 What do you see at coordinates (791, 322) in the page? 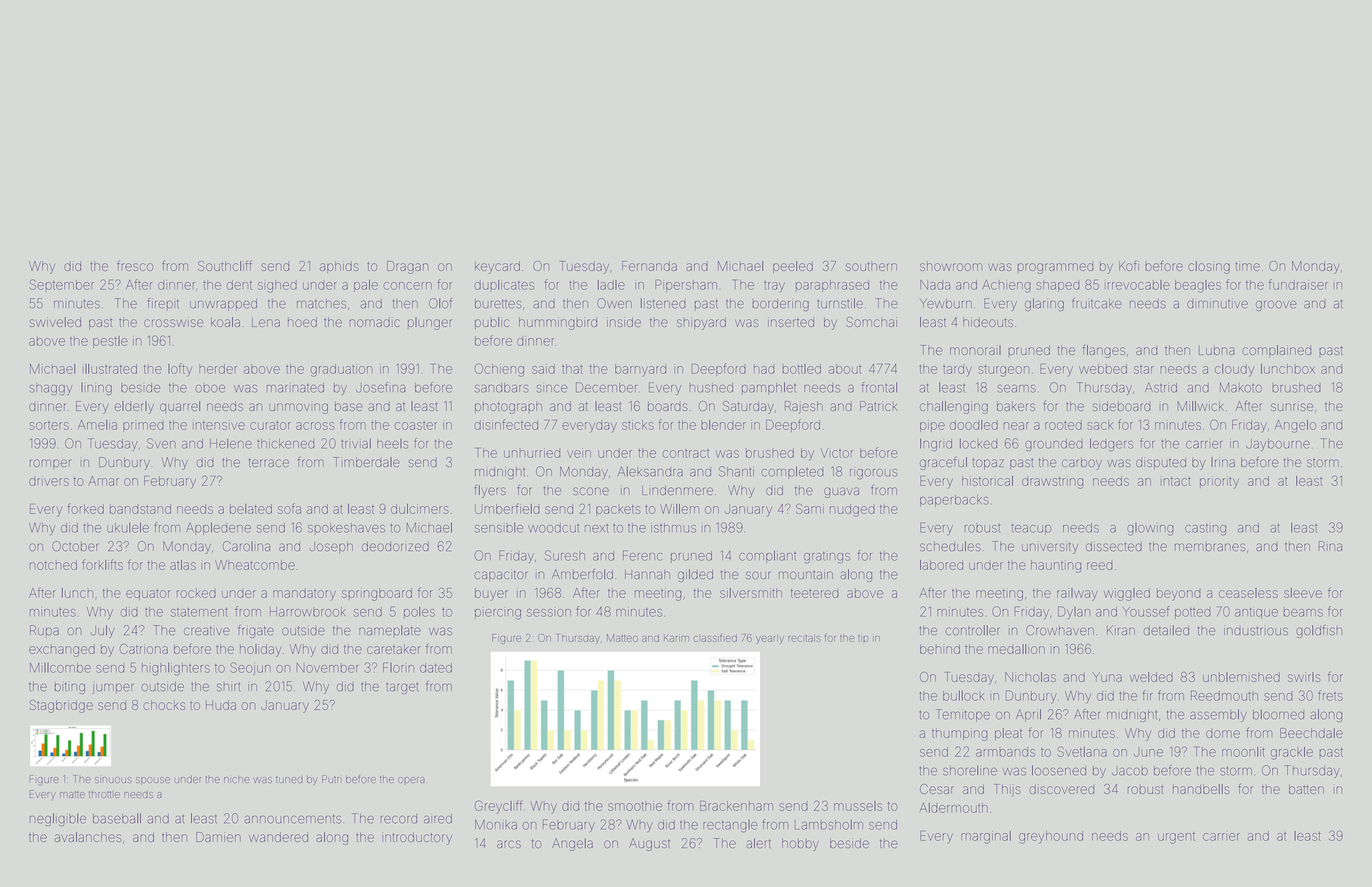
I see `inserted` at bounding box center [791, 322].
